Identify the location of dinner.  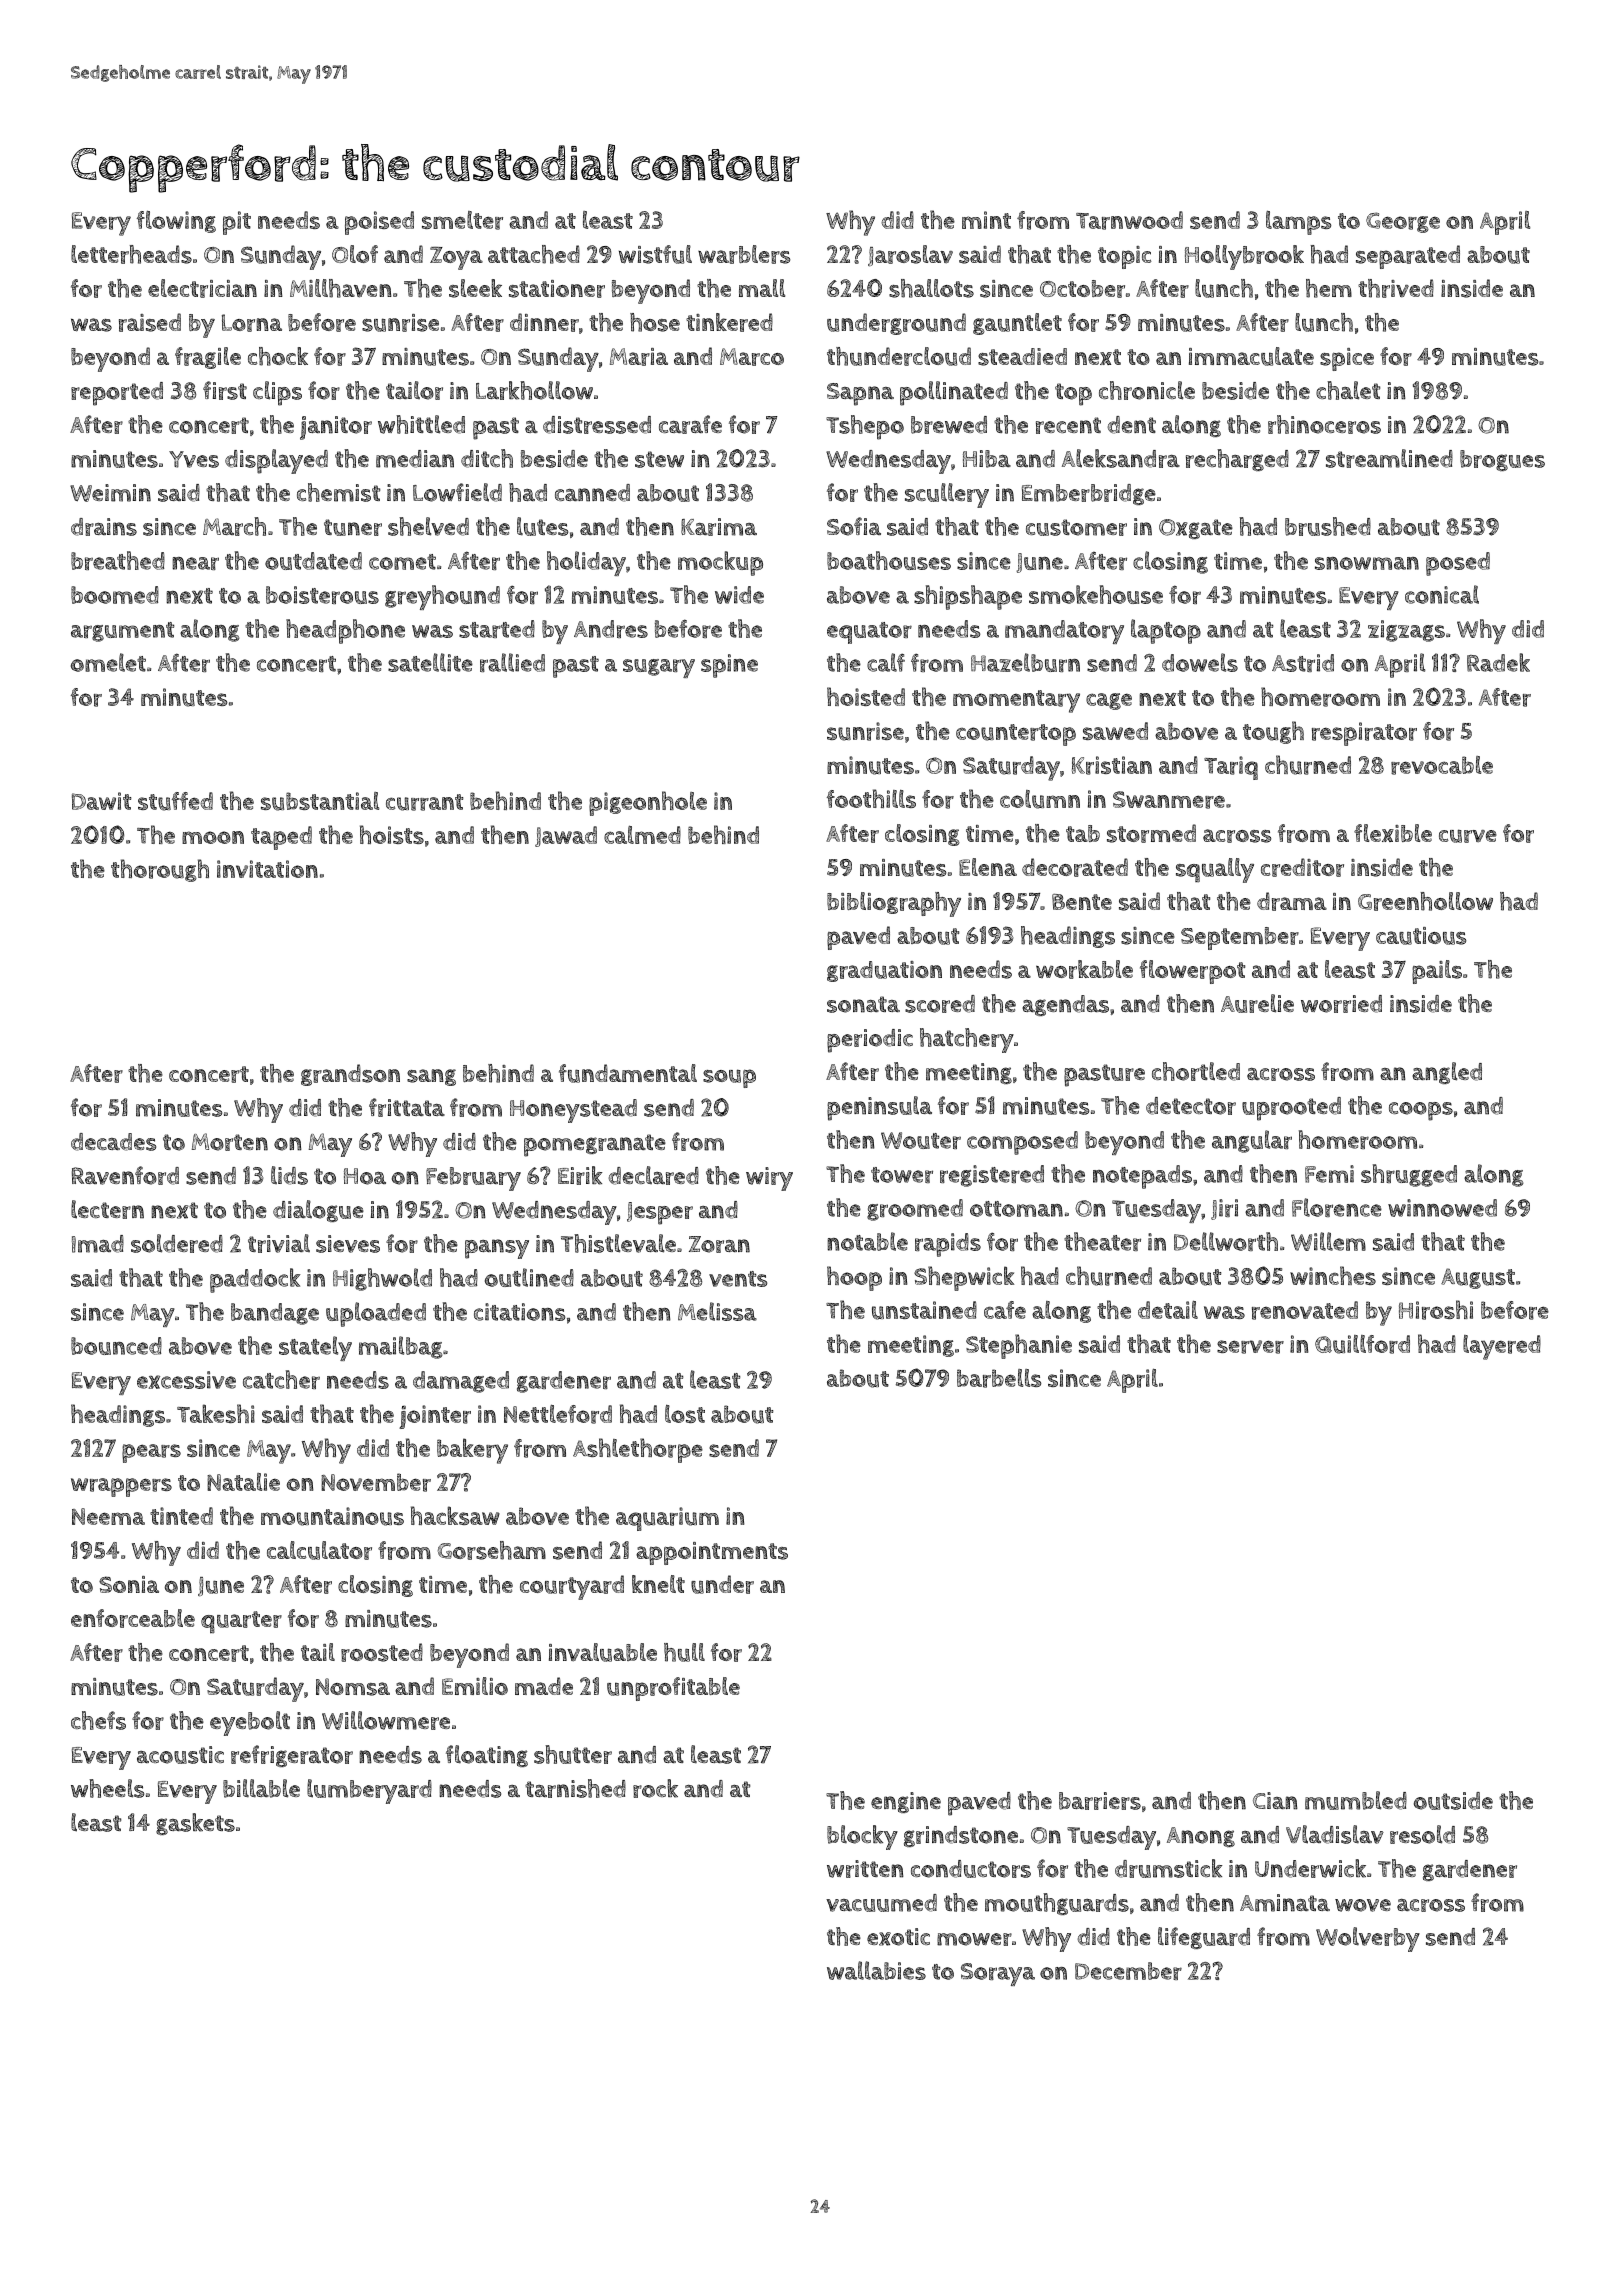
(544, 322).
